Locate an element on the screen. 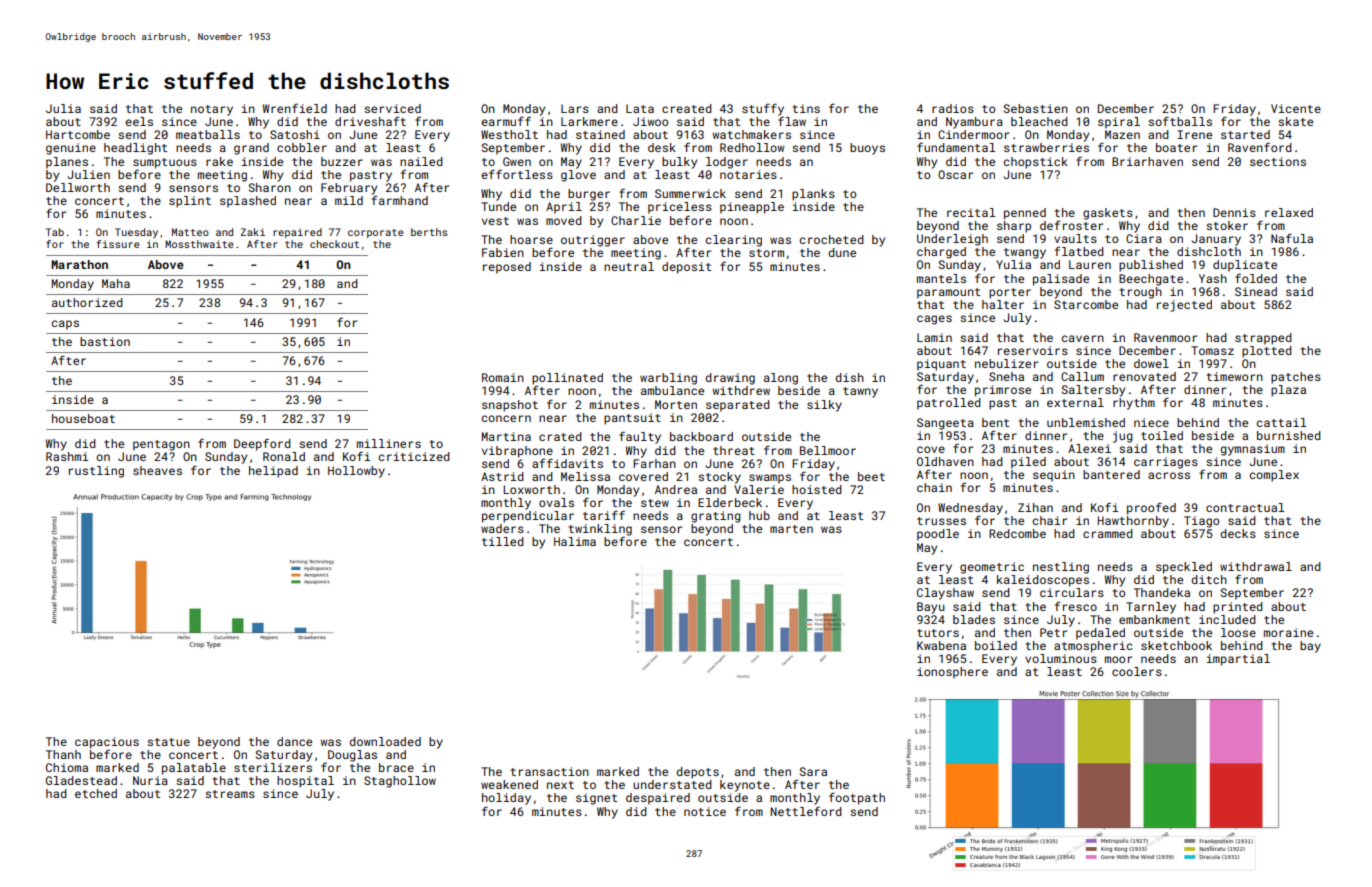  deposit is located at coordinates (686, 268).
